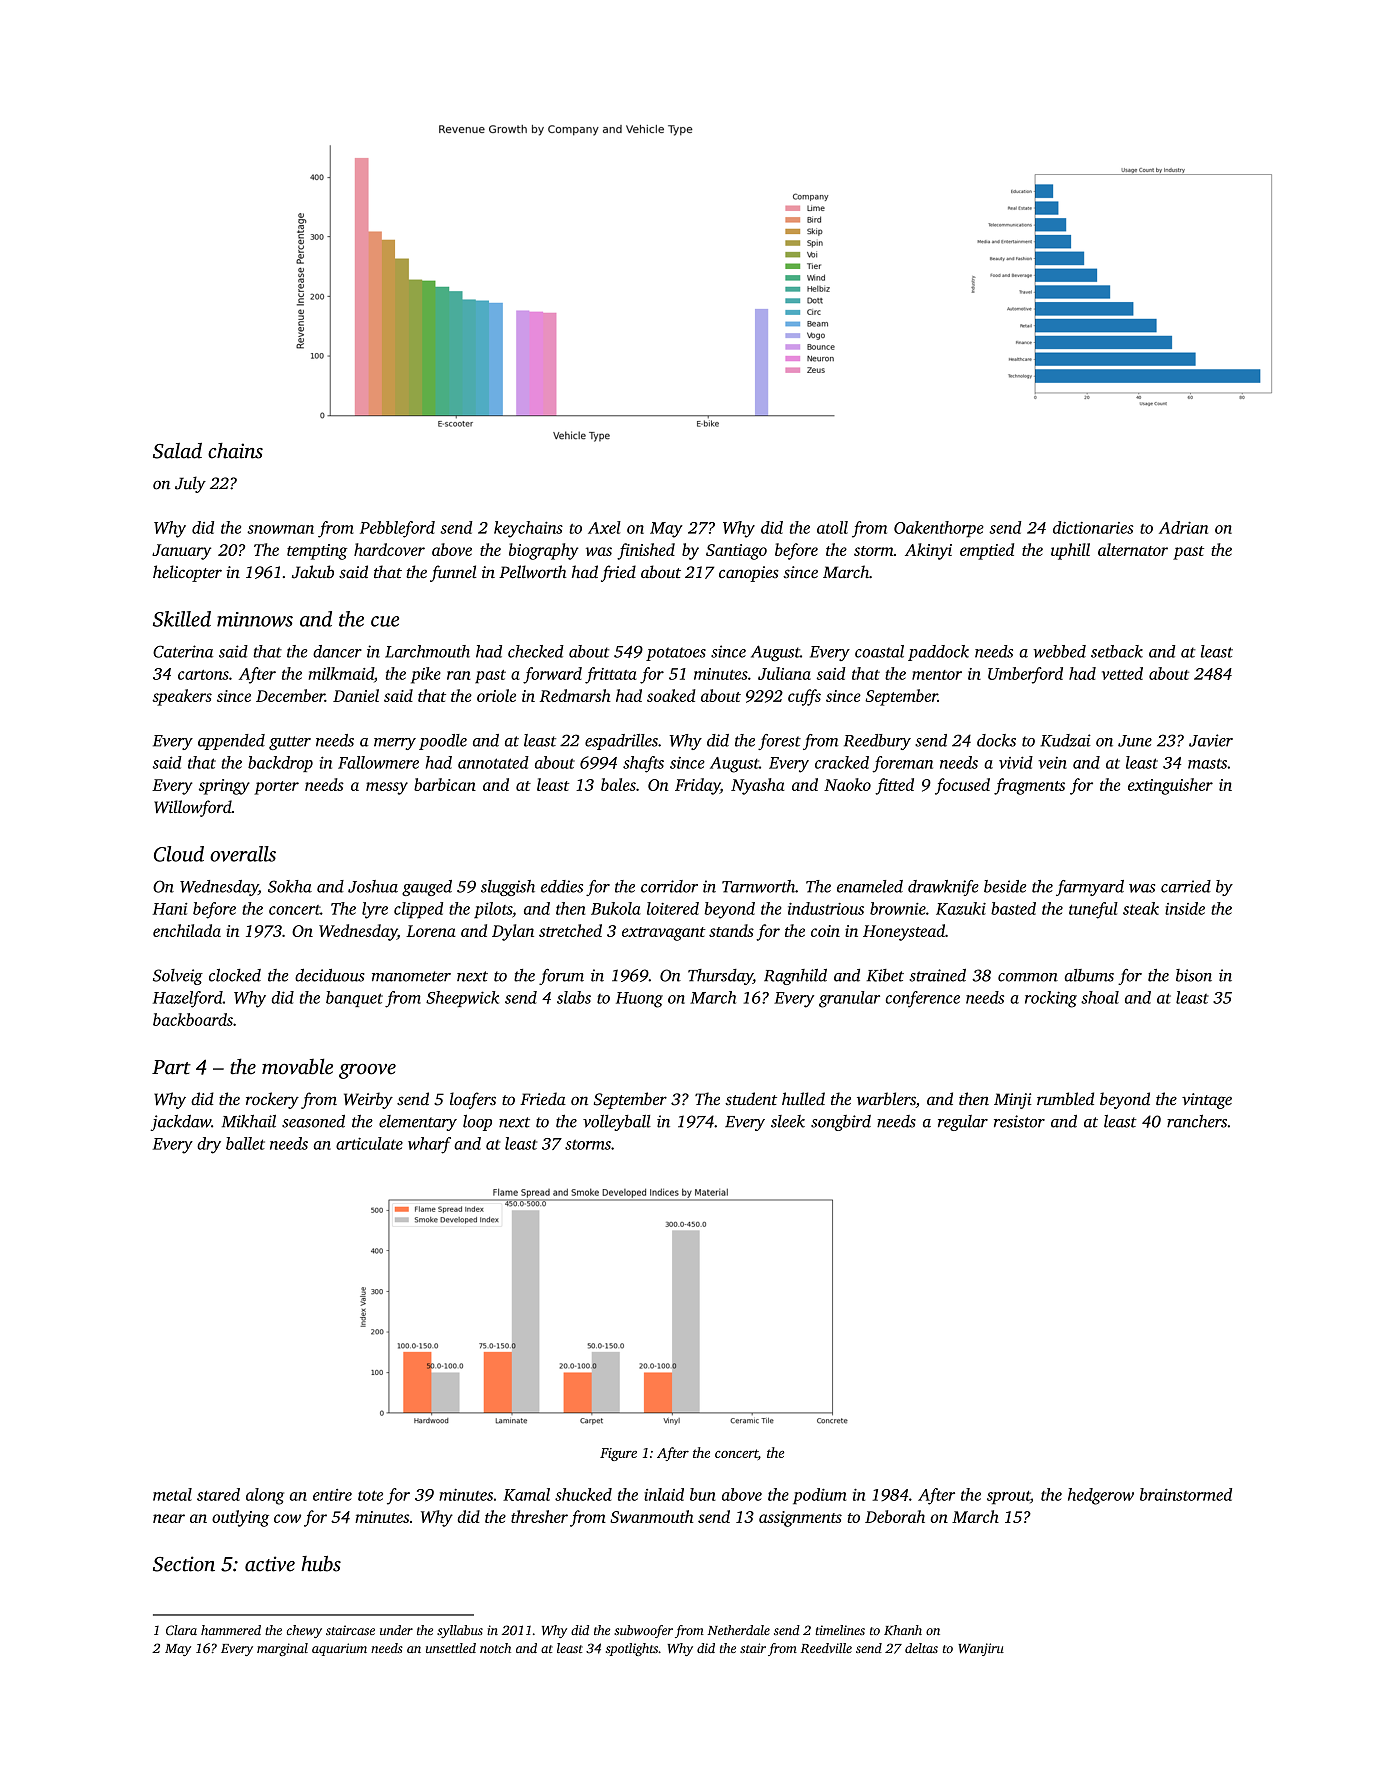 This screenshot has width=1385, height=1792. What do you see at coordinates (804, 697) in the screenshot?
I see `cuffs` at bounding box center [804, 697].
